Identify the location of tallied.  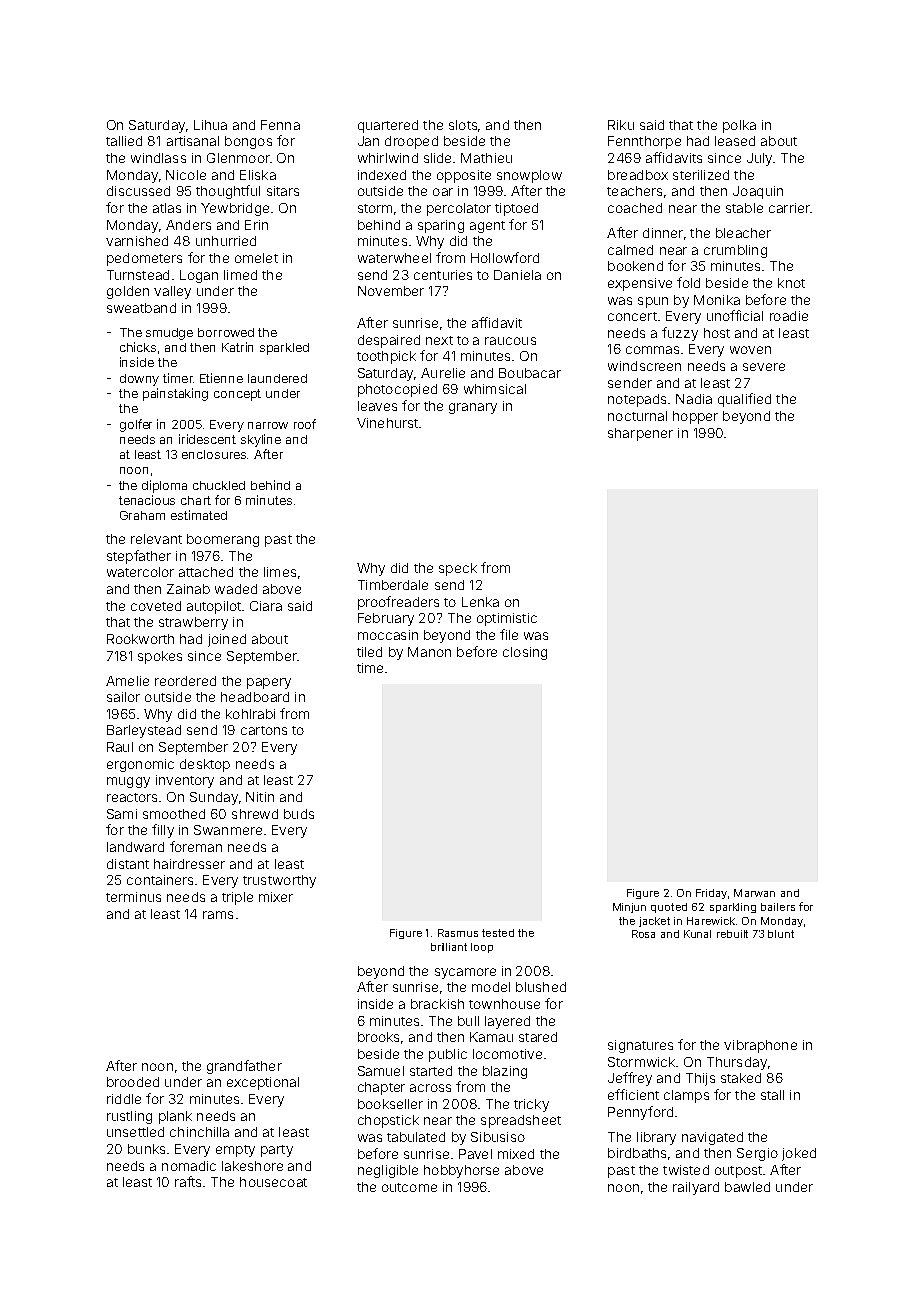
(124, 141).
